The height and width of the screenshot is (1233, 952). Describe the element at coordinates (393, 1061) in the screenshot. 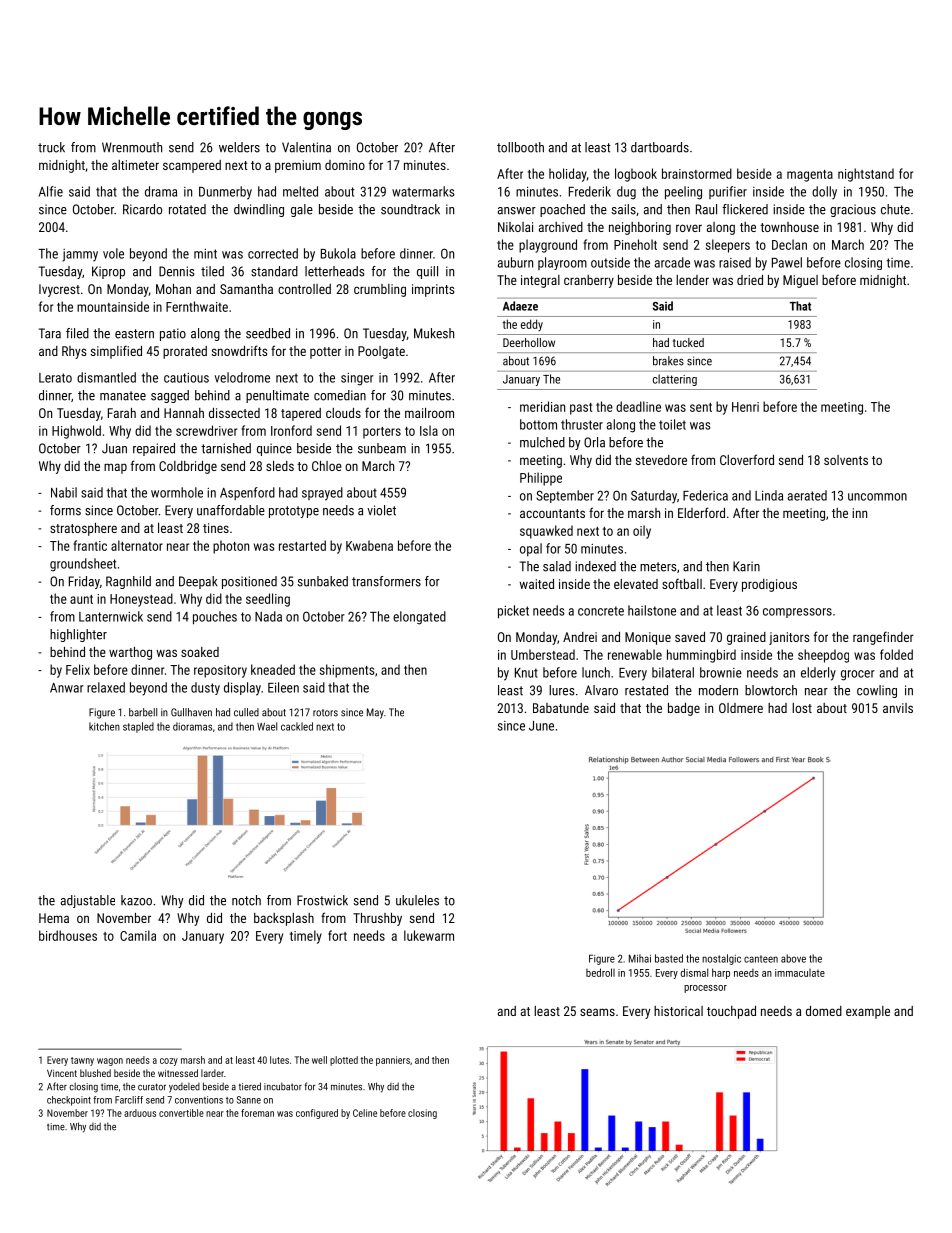

I see `panniers` at that location.
